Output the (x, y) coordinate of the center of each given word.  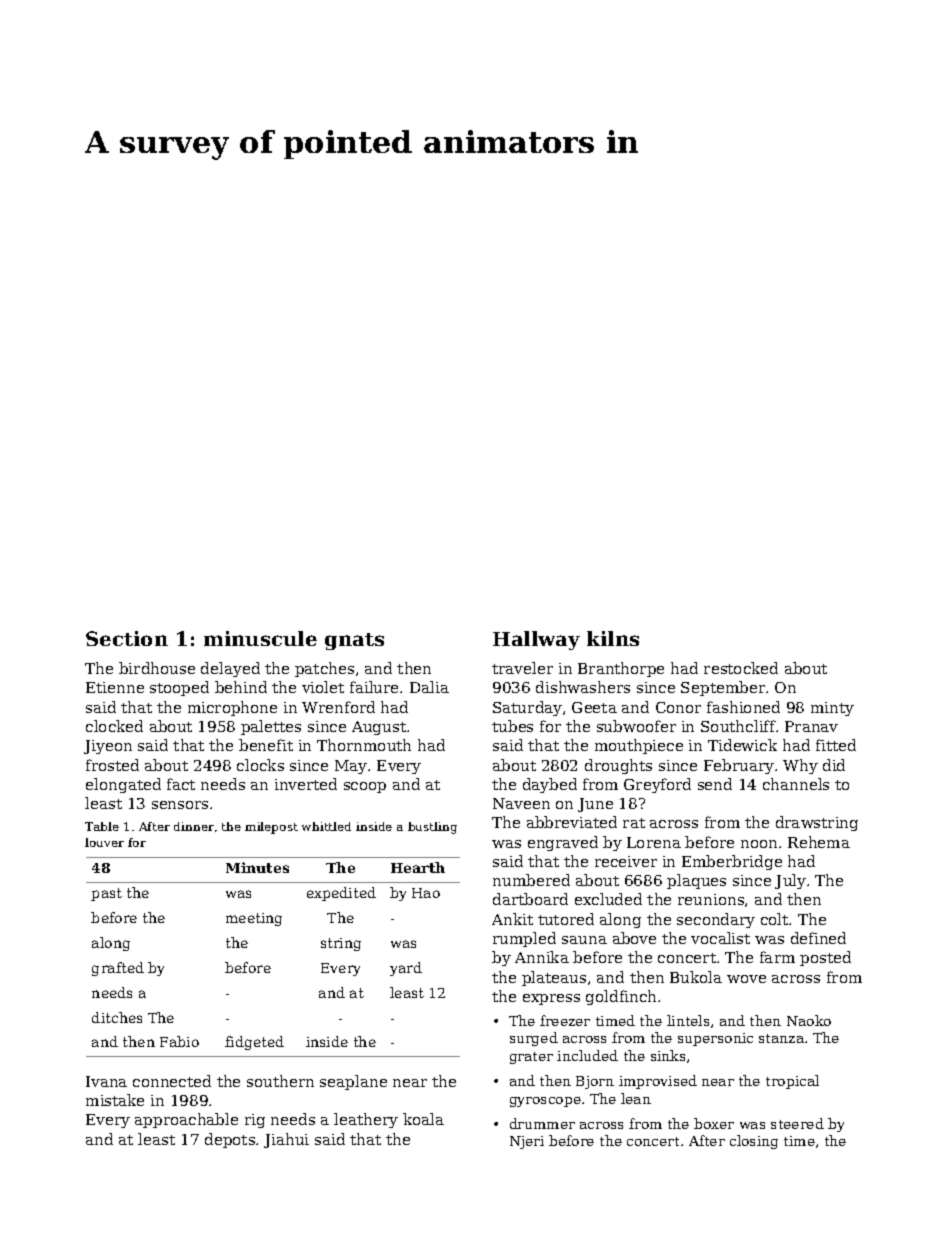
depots (230, 1140)
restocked (741, 668)
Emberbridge (732, 862)
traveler (522, 668)
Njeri (527, 1142)
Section (127, 638)
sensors (180, 805)
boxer (714, 1123)
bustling (432, 828)
